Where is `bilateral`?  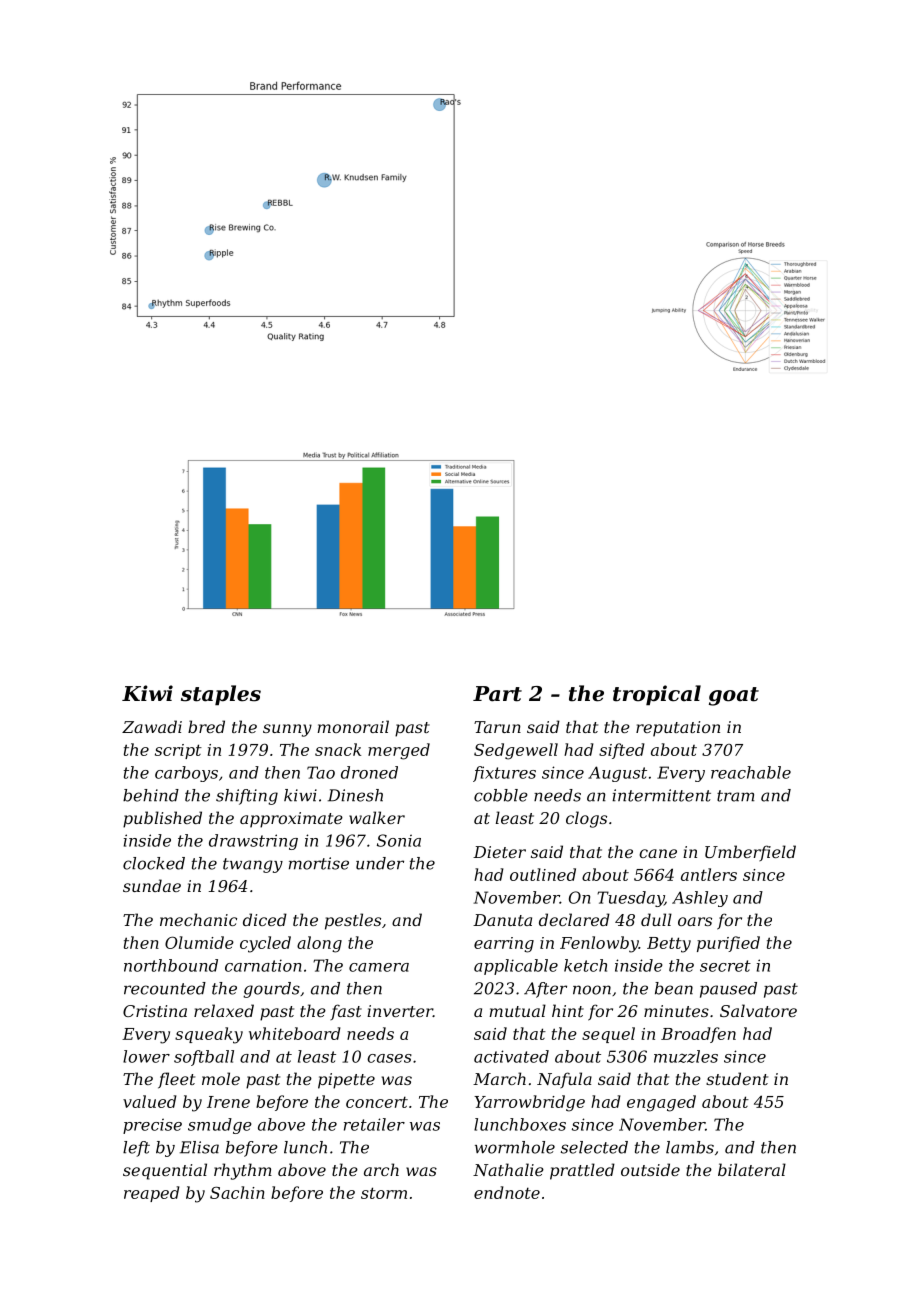 bilateral is located at coordinates (752, 1169).
